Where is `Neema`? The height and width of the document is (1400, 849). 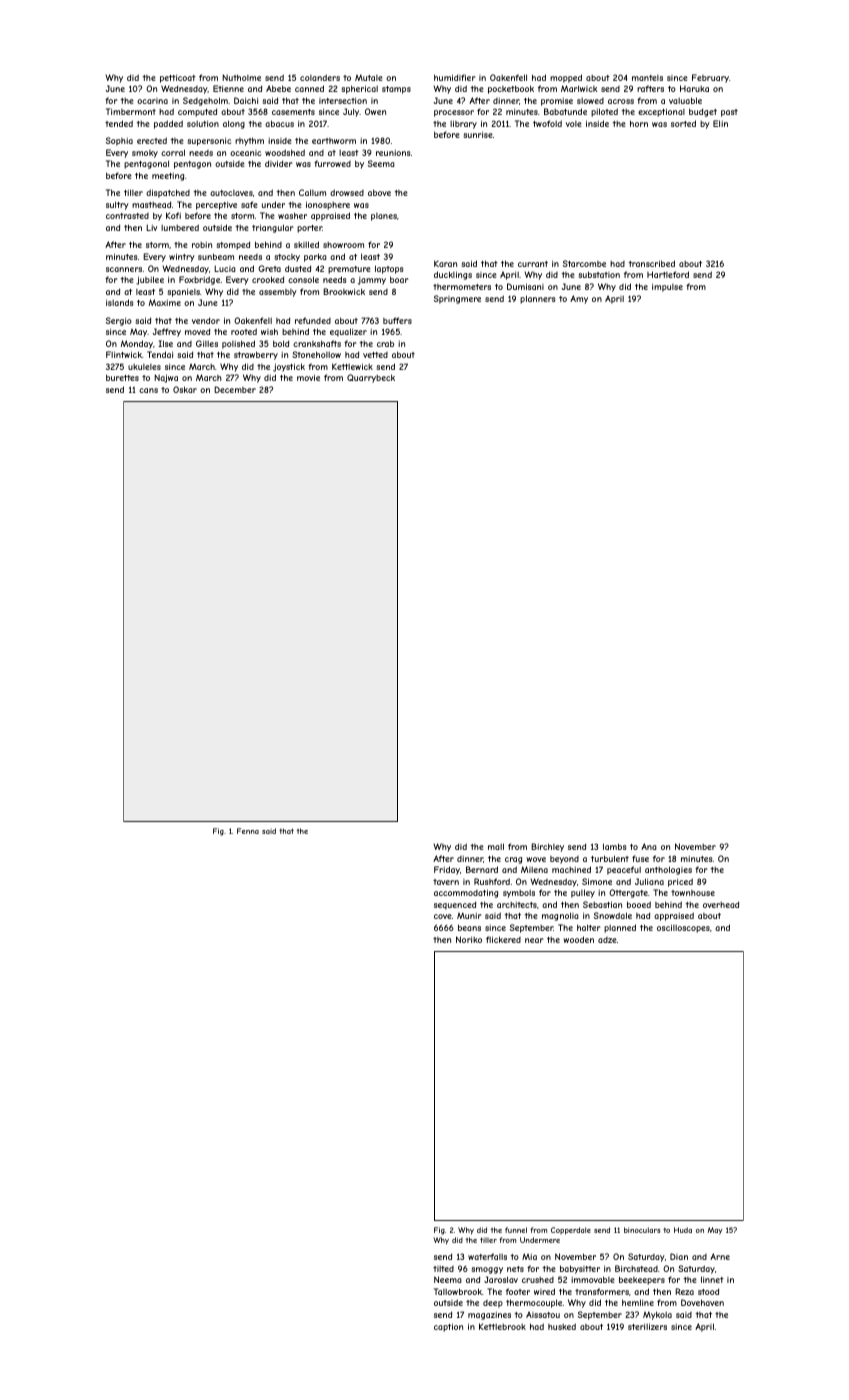 Neema is located at coordinates (448, 1279).
